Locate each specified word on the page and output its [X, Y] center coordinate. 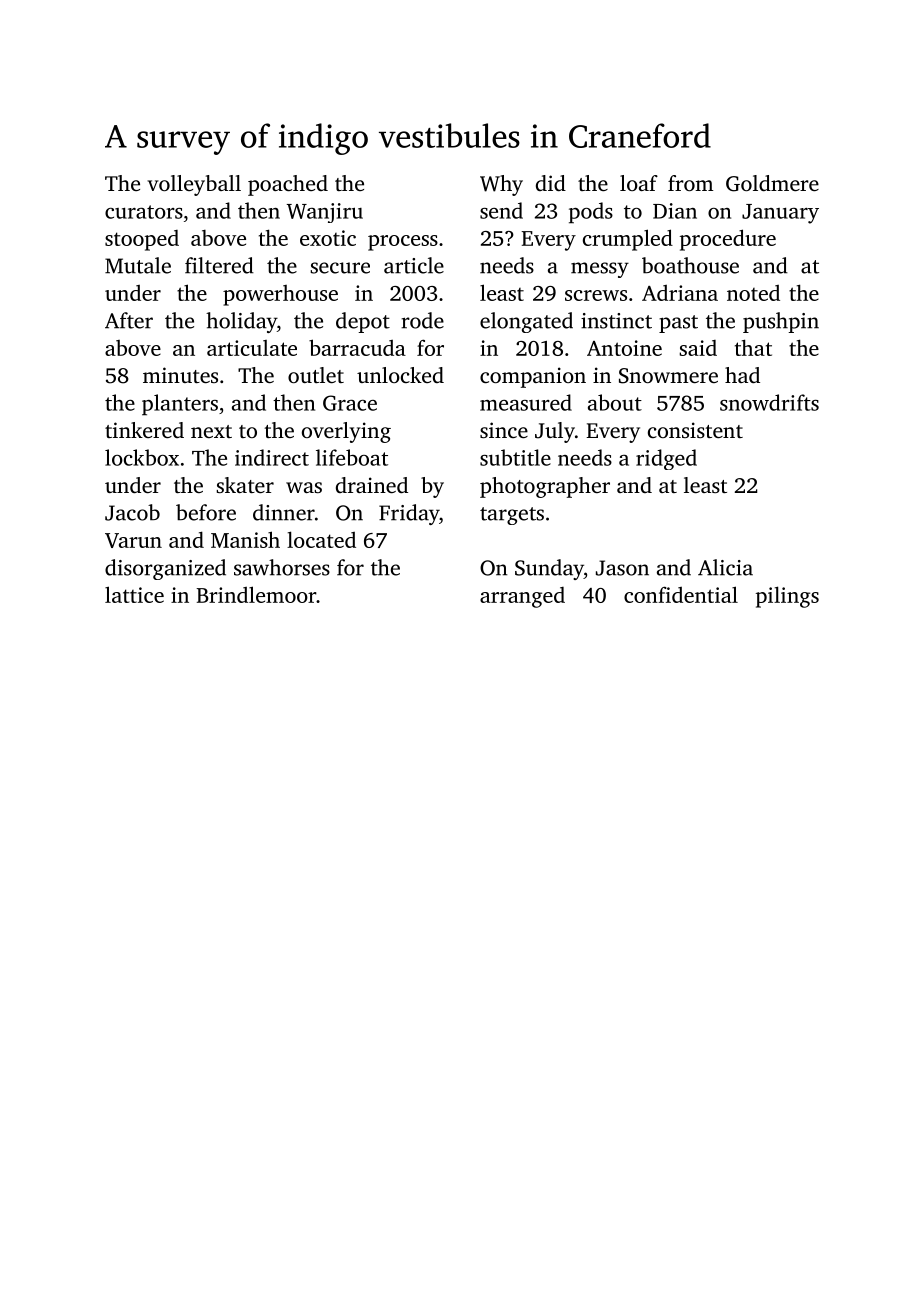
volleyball [194, 185]
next [211, 431]
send [501, 210]
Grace [350, 403]
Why [501, 185]
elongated [526, 322]
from [690, 183]
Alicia [725, 567]
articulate [252, 348]
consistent [695, 430]
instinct [616, 321]
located [321, 539]
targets [512, 516]
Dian [675, 211]
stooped [142, 240]
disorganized [165, 569]
